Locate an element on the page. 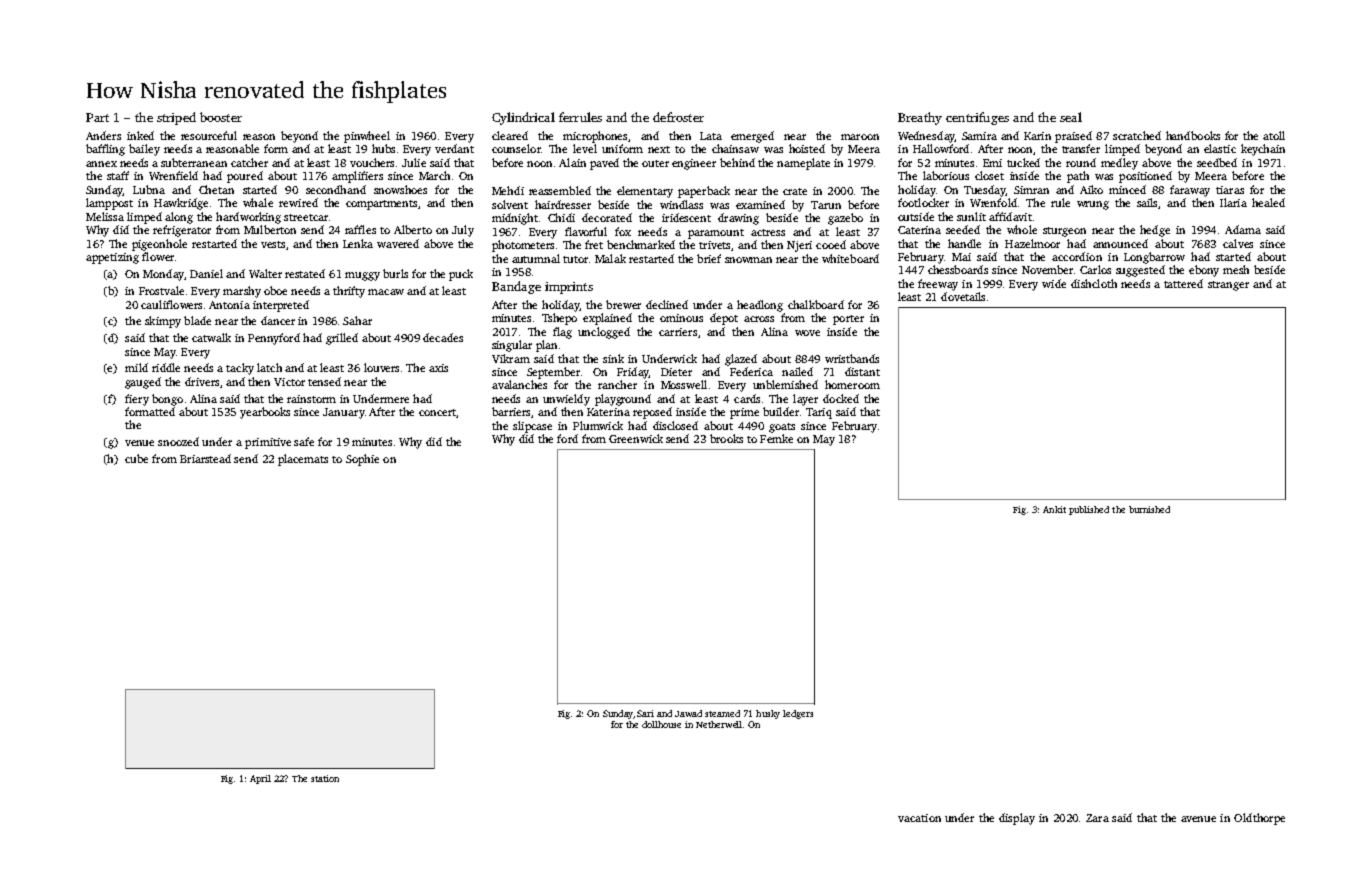  burnished is located at coordinates (1149, 509).
